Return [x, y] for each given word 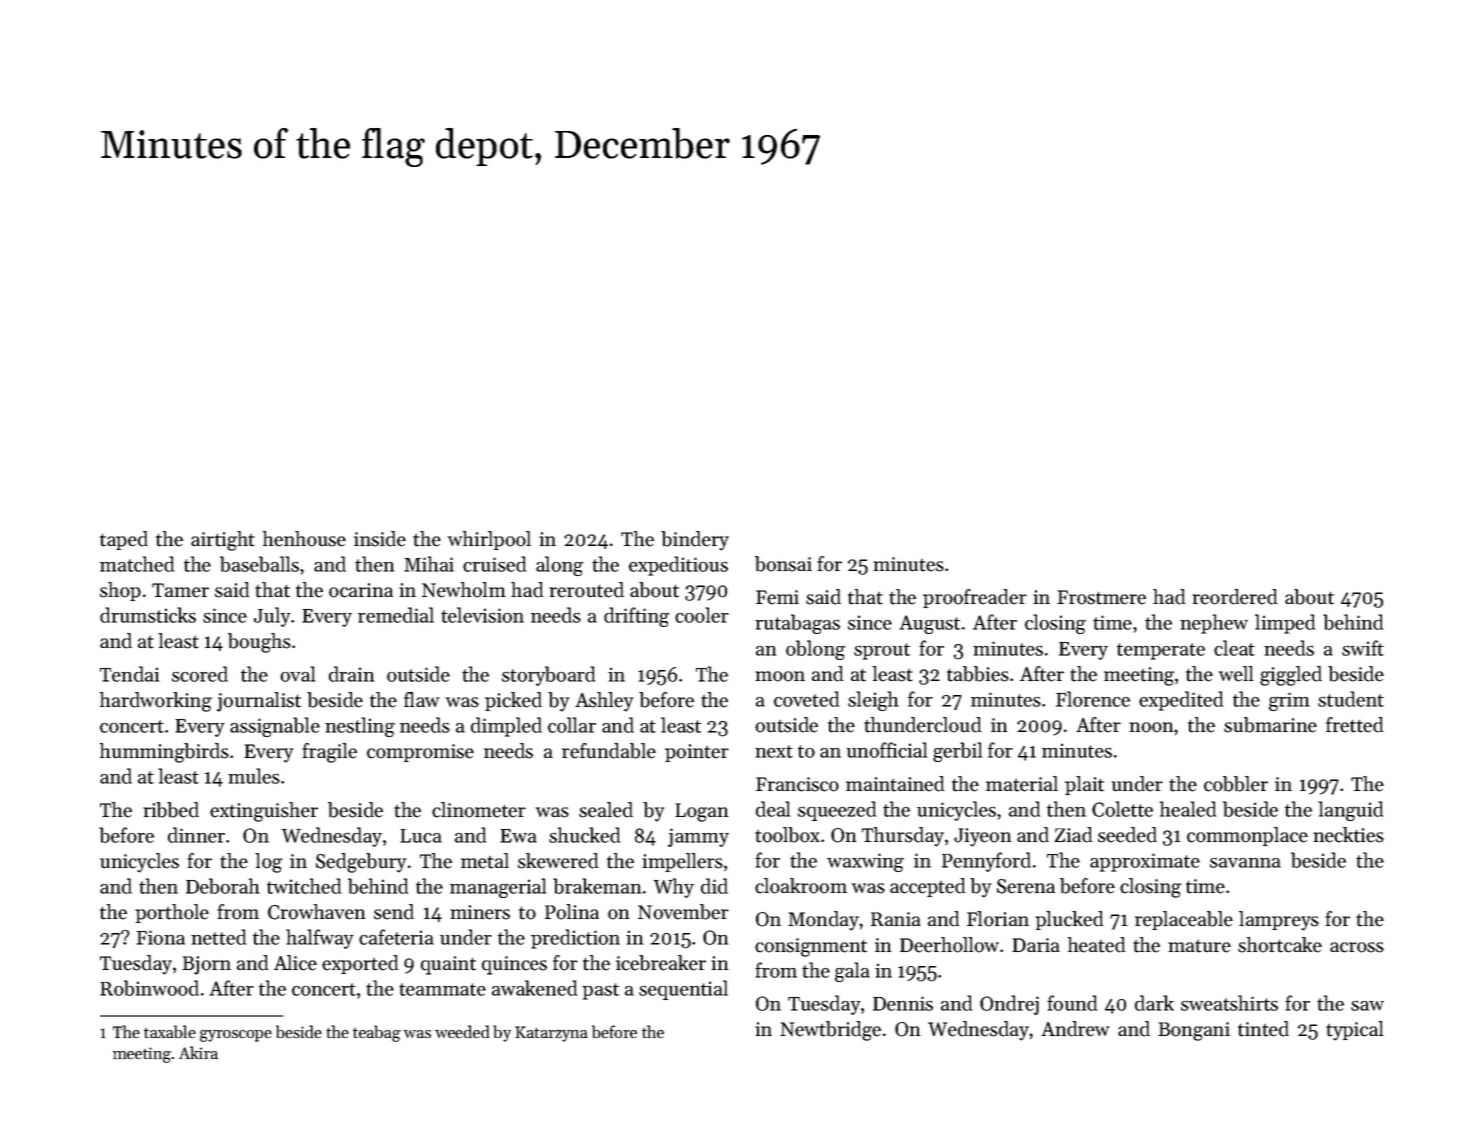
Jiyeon [982, 837]
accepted [927, 887]
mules [254, 776]
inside [380, 539]
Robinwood [149, 988]
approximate [1145, 862]
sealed [606, 810]
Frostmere [1101, 597]
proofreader [975, 598]
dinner [196, 835]
